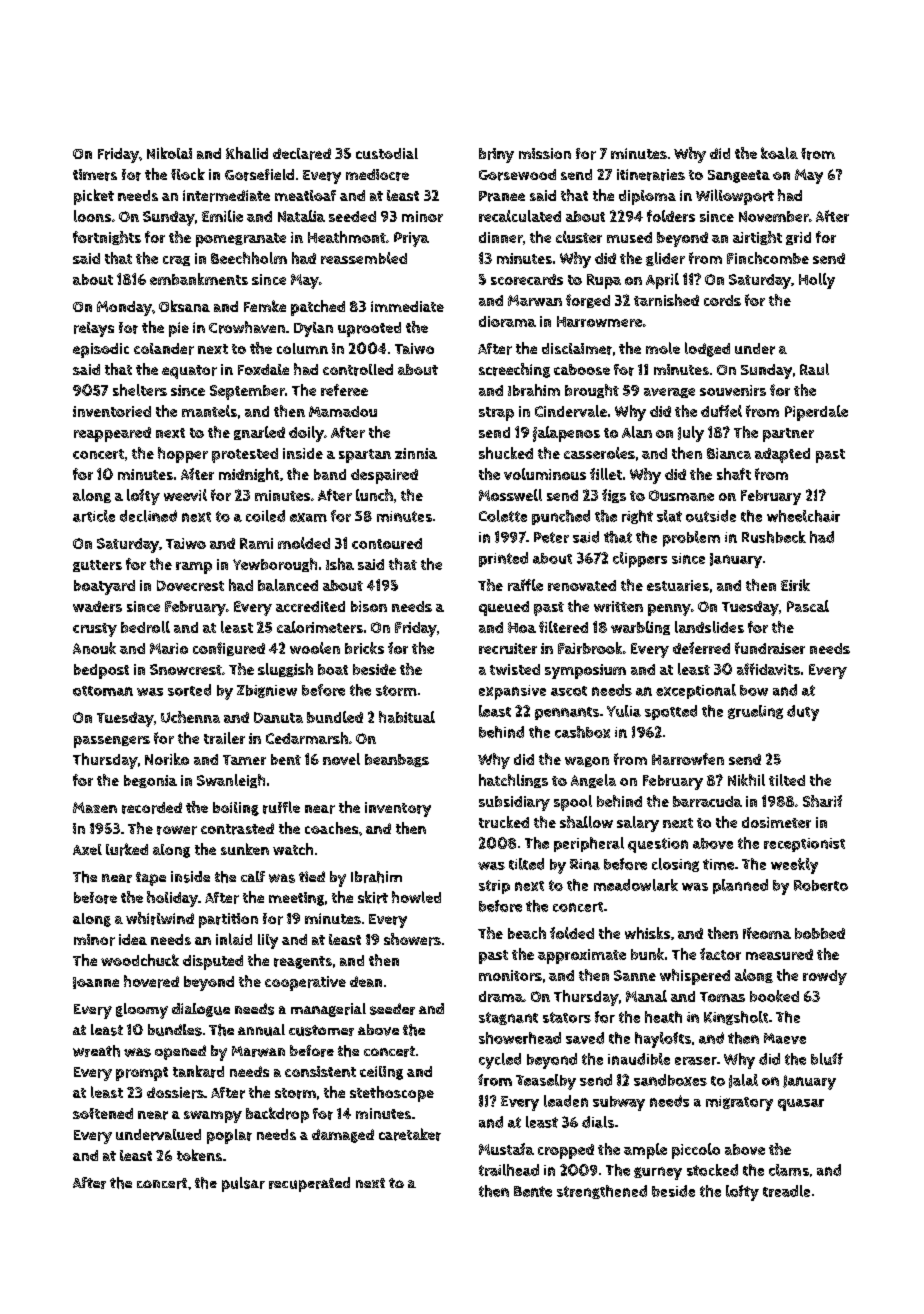 This screenshot has height=1314, width=924. What do you see at coordinates (366, 981) in the screenshot?
I see `dean` at bounding box center [366, 981].
